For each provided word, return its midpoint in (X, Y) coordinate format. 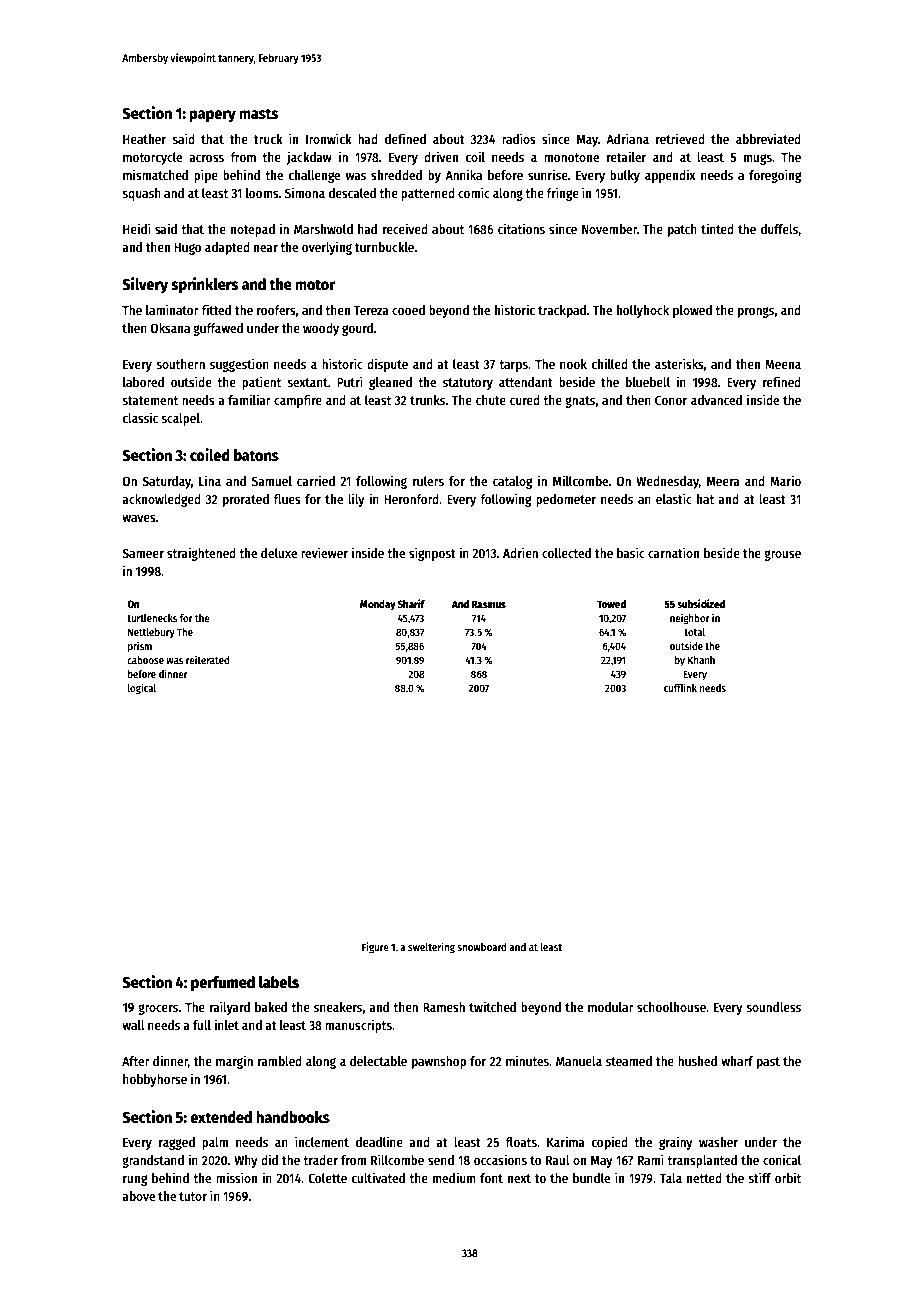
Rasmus (488, 604)
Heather (144, 139)
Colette (328, 1178)
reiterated (207, 659)
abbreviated (768, 138)
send (441, 1160)
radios (519, 138)
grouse (782, 555)
